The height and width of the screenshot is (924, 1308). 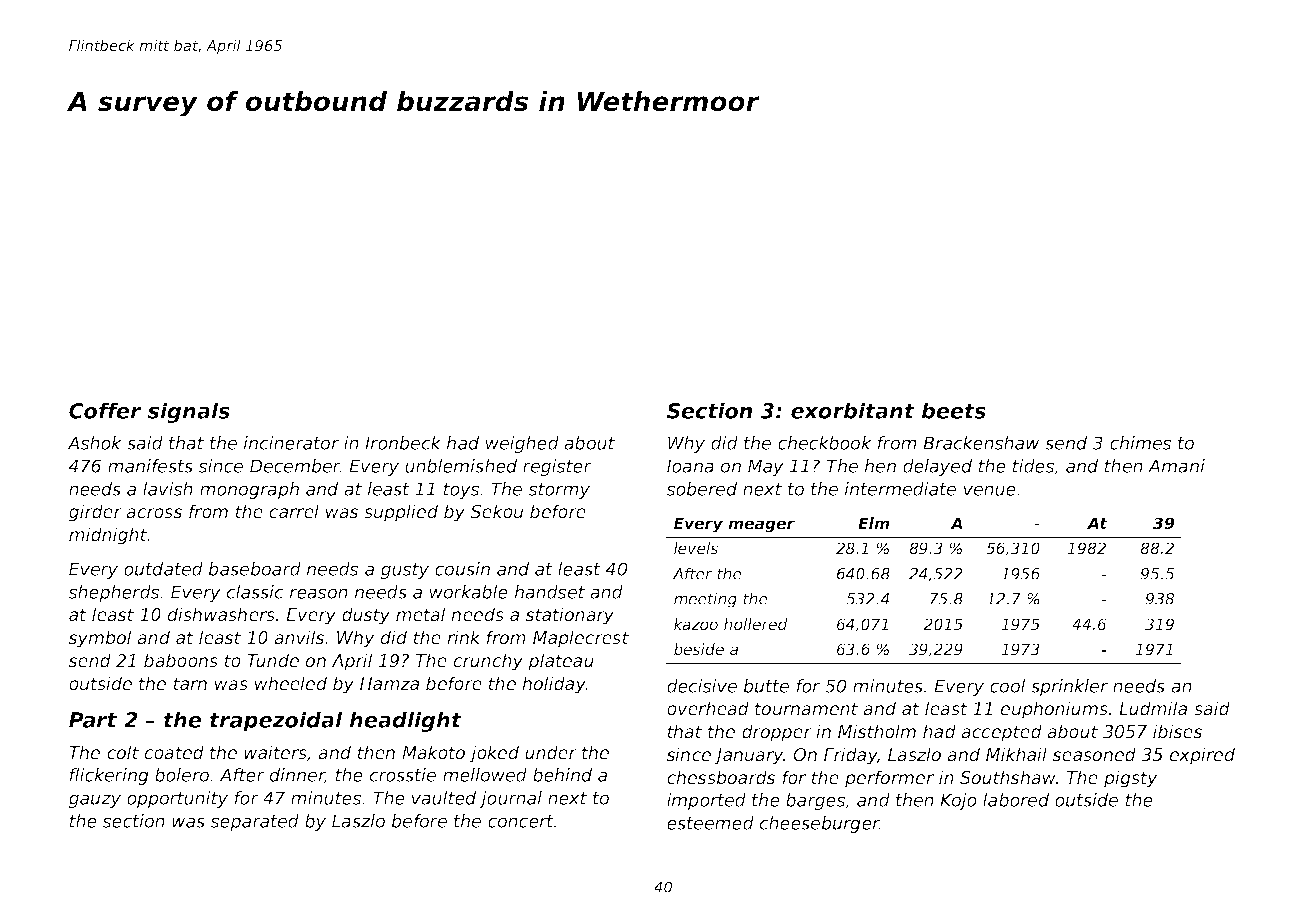 What do you see at coordinates (990, 490) in the screenshot?
I see `venue` at bounding box center [990, 490].
